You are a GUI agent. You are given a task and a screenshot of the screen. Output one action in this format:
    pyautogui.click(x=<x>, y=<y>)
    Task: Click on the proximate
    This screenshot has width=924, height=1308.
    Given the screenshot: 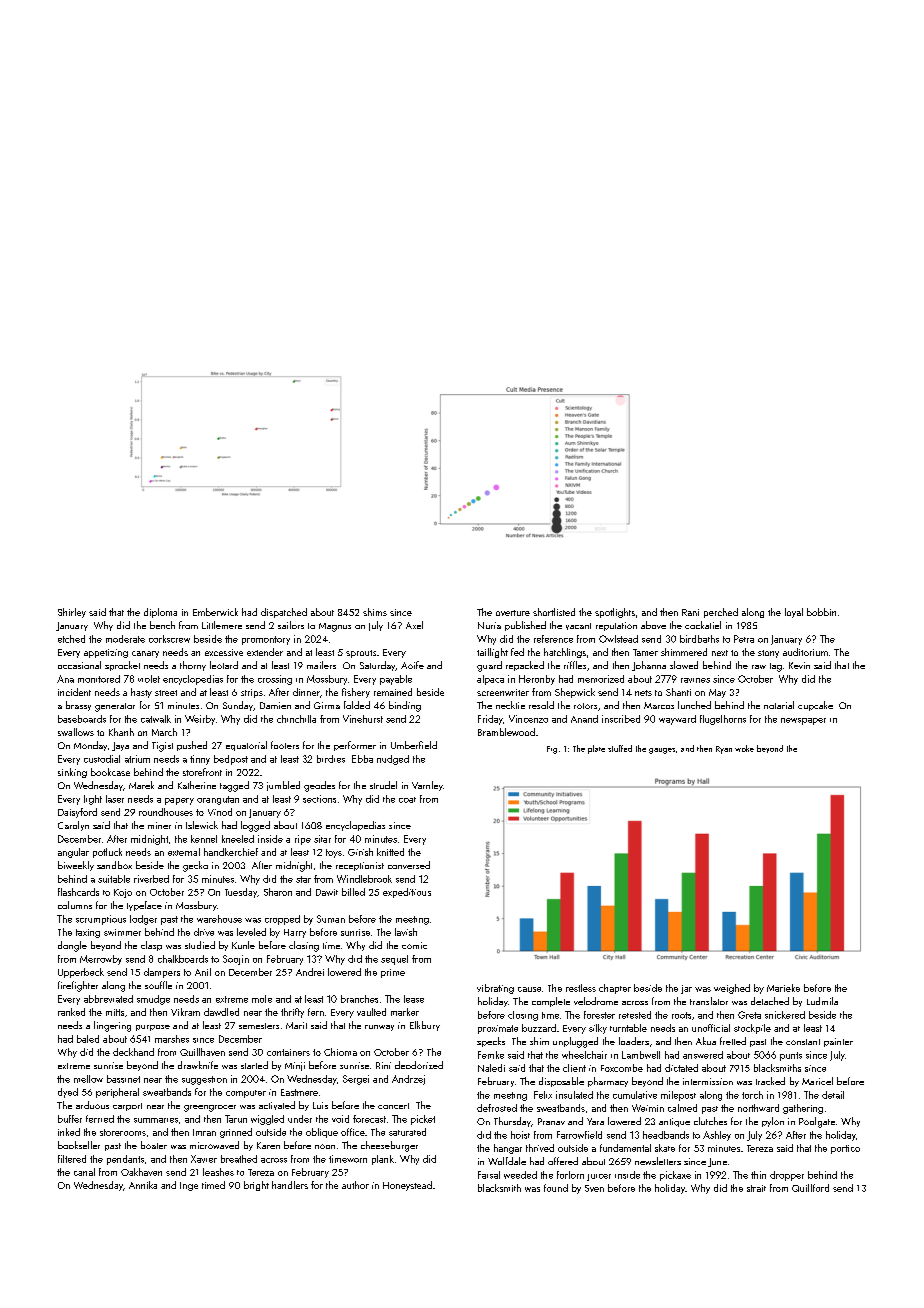 What is the action you would take?
    pyautogui.click(x=498, y=1029)
